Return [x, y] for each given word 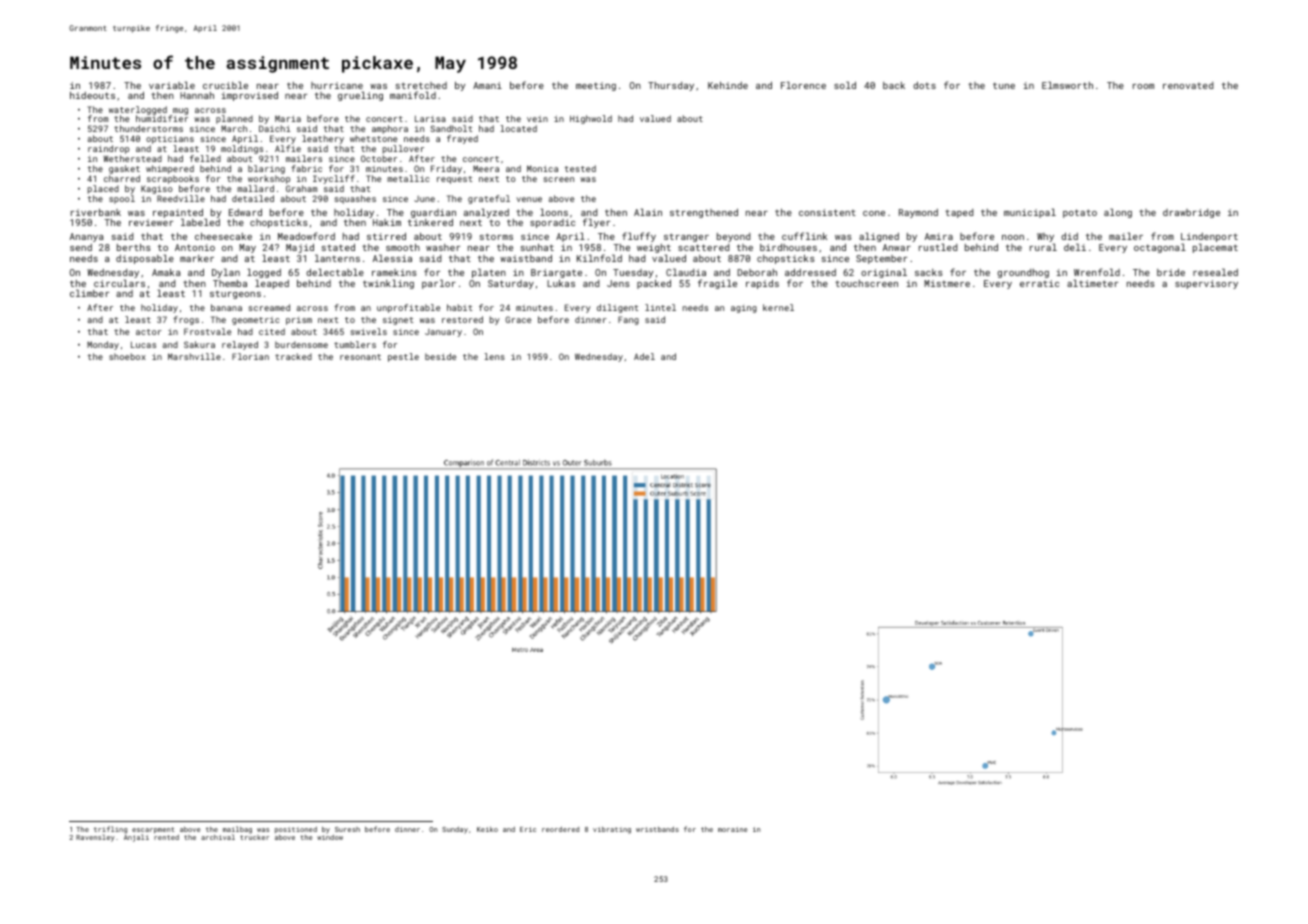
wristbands [657, 829]
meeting [596, 86]
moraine [733, 829]
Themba [230, 283]
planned [234, 119]
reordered [560, 829]
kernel [778, 307]
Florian [250, 356]
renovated [1188, 85]
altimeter [1092, 283]
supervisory [1206, 284]
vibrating [612, 830]
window [330, 837]
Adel [644, 356]
